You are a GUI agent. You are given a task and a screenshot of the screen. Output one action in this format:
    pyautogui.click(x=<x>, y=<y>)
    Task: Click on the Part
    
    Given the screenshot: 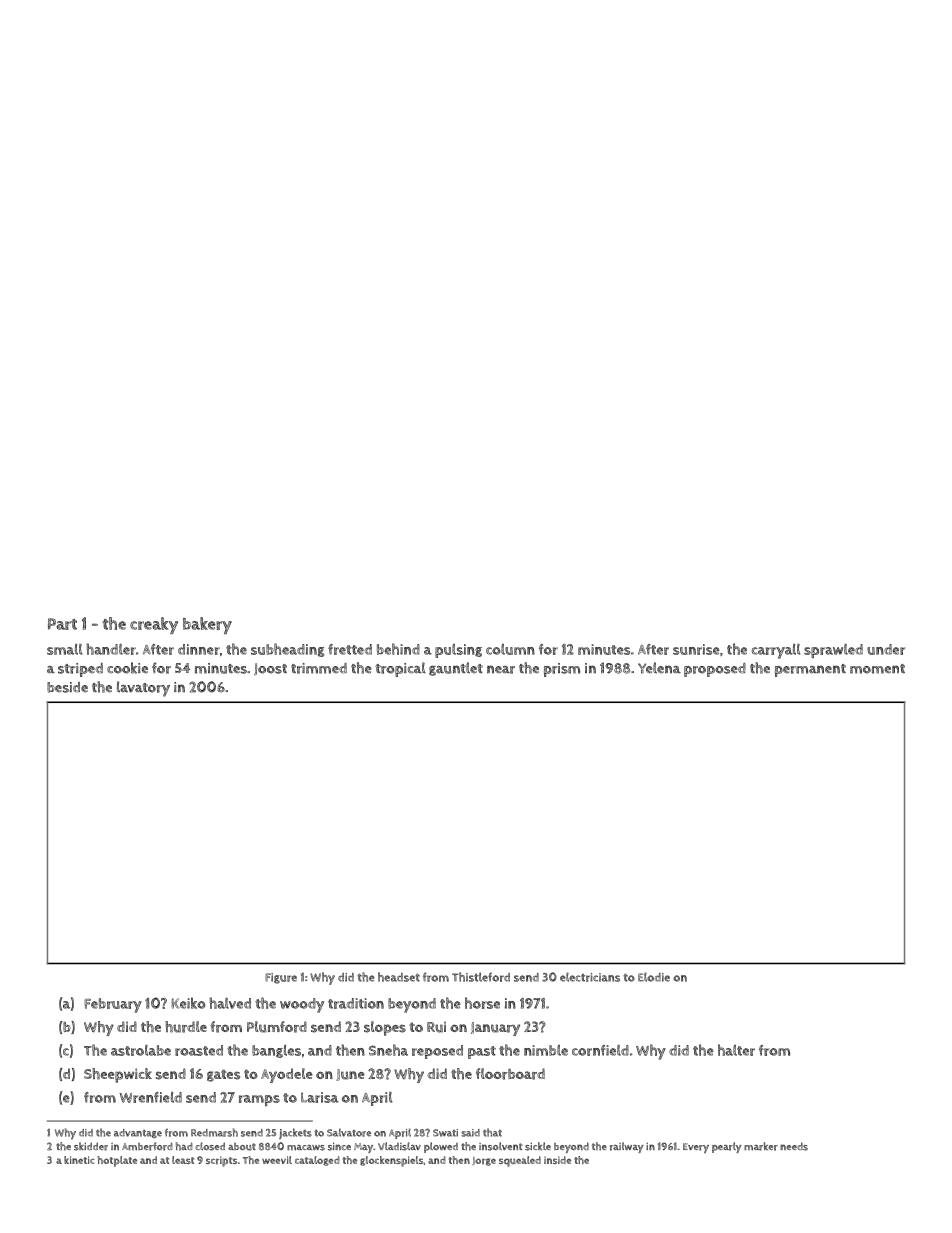 What is the action you would take?
    pyautogui.click(x=62, y=624)
